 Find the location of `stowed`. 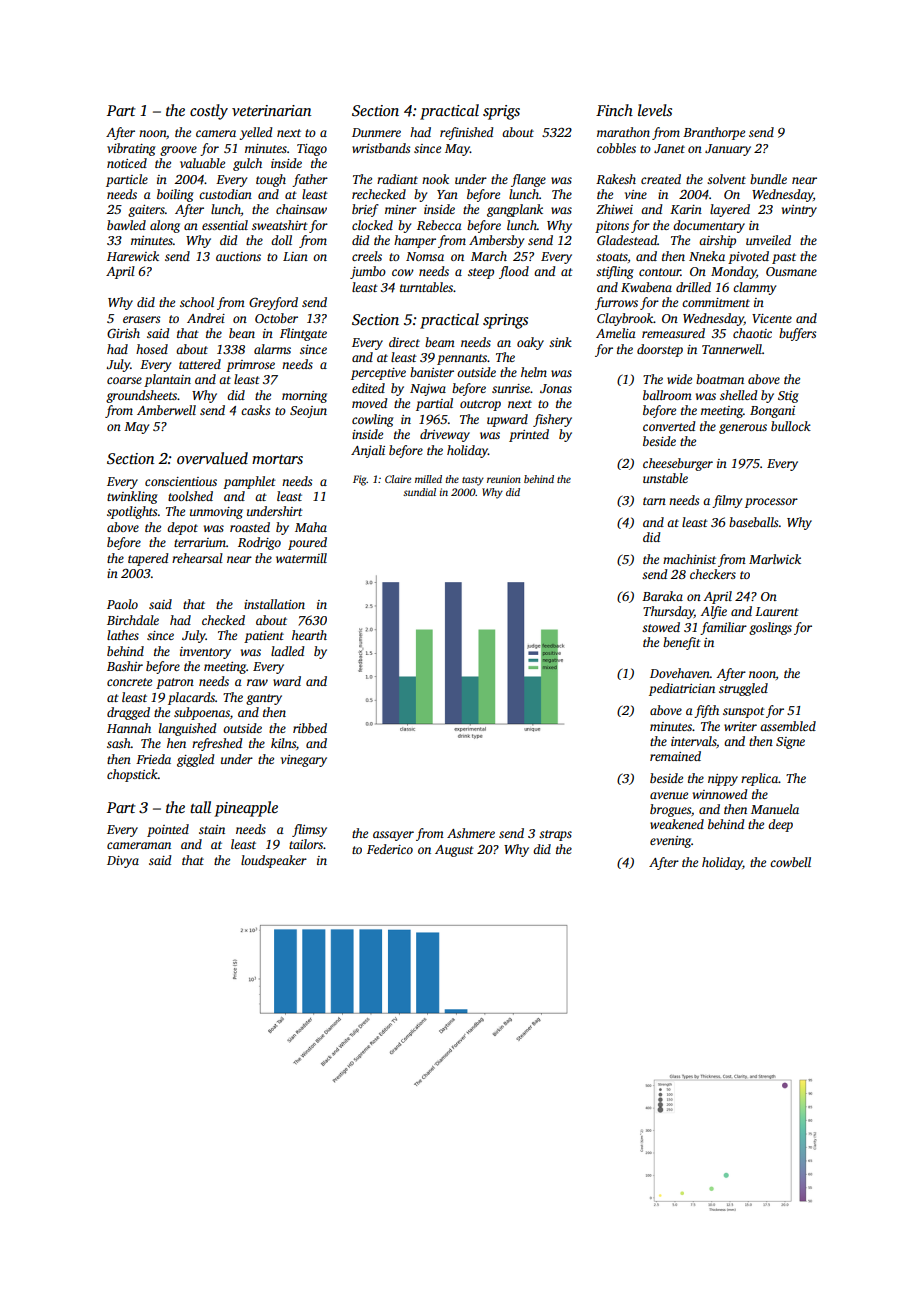

stowed is located at coordinates (661, 627).
